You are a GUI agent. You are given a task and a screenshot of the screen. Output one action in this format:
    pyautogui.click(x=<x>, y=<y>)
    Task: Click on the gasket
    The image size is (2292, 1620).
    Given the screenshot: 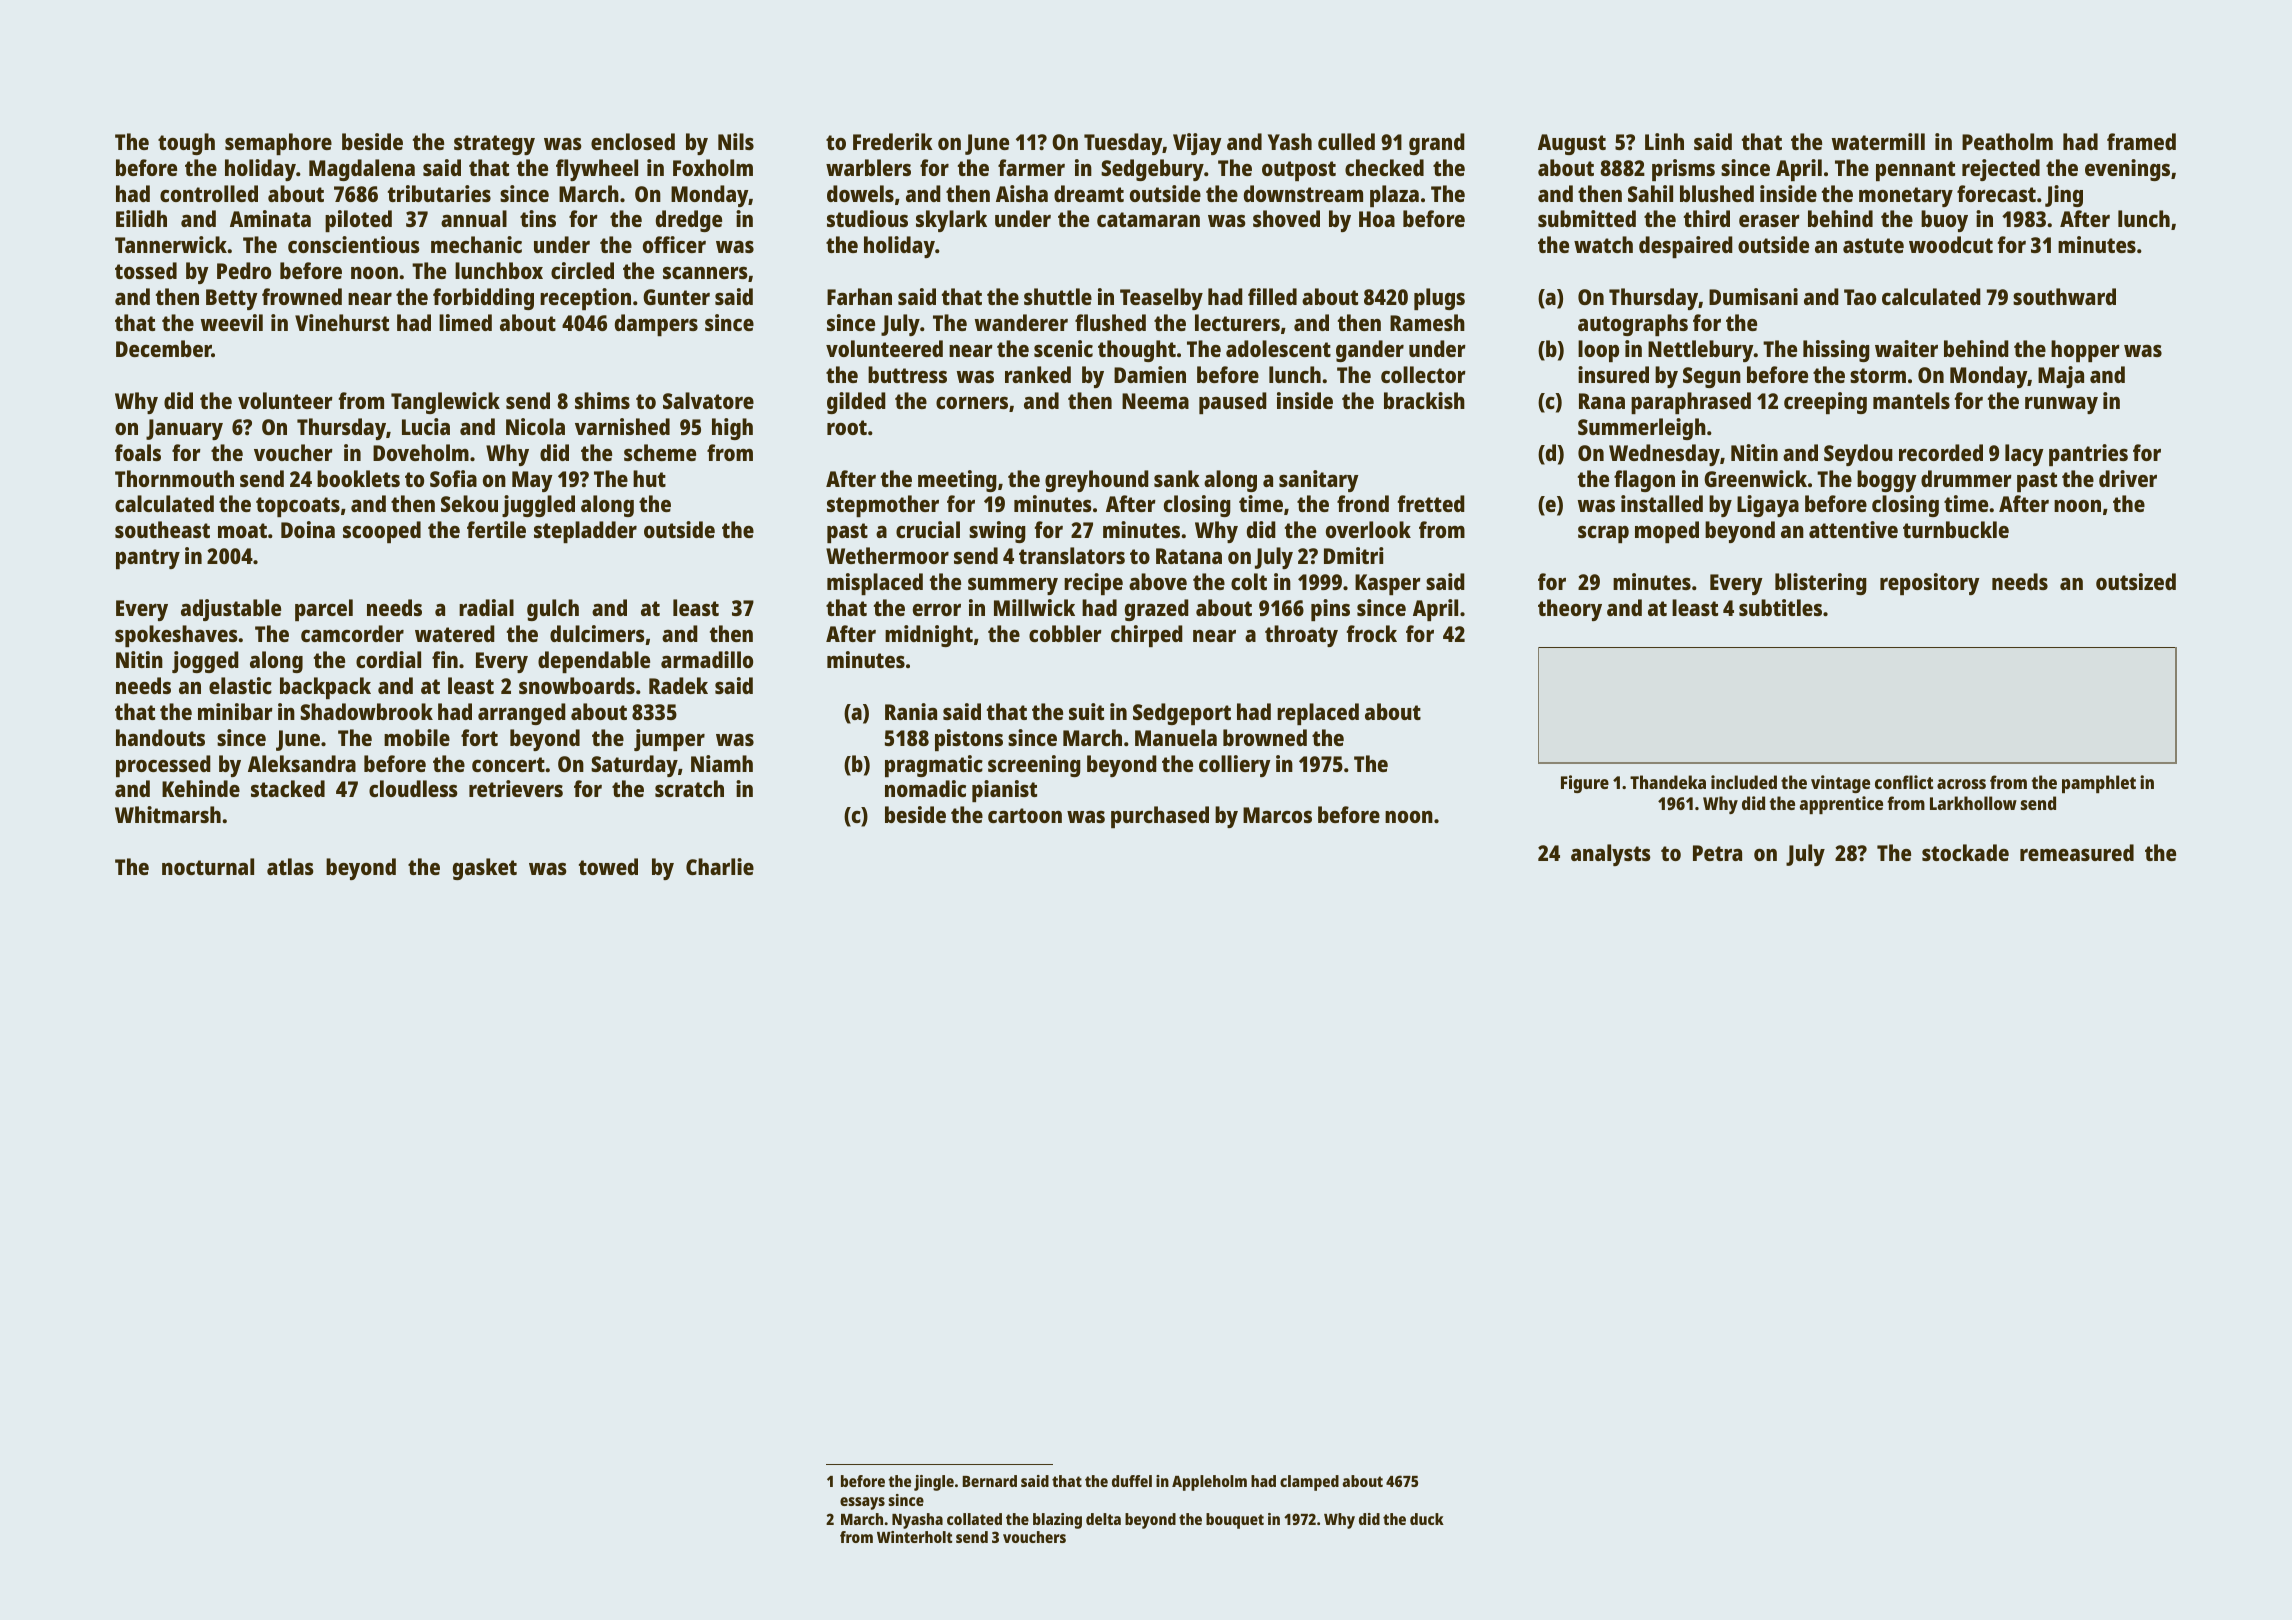 What is the action you would take?
    pyautogui.click(x=485, y=869)
